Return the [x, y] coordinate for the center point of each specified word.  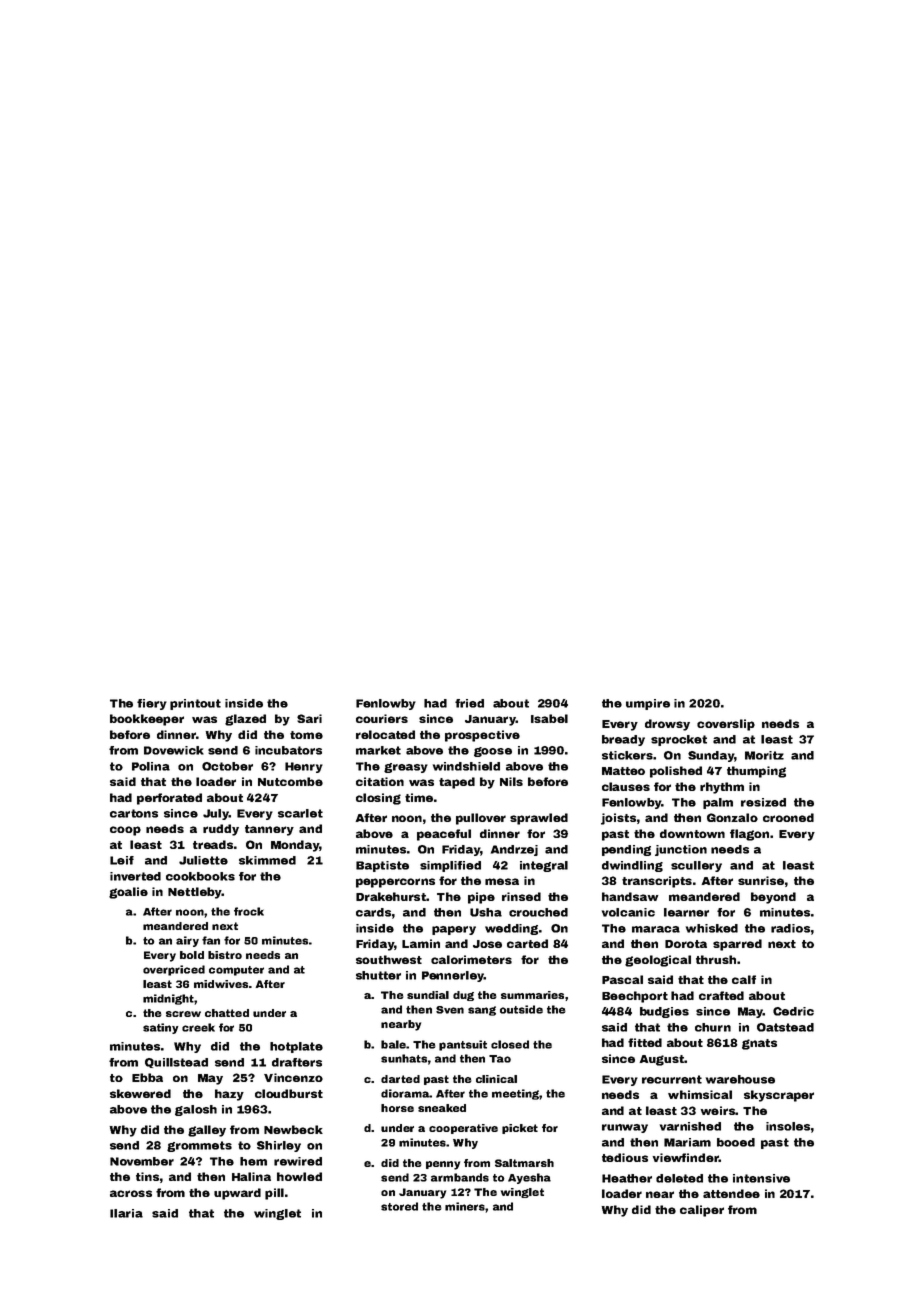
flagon [749, 835]
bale [393, 1044]
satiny [160, 1028]
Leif [122, 860]
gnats [759, 1044]
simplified [450, 866]
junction [681, 850]
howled [299, 1176]
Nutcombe [290, 781]
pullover [481, 819]
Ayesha [529, 1178]
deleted [679, 1178]
